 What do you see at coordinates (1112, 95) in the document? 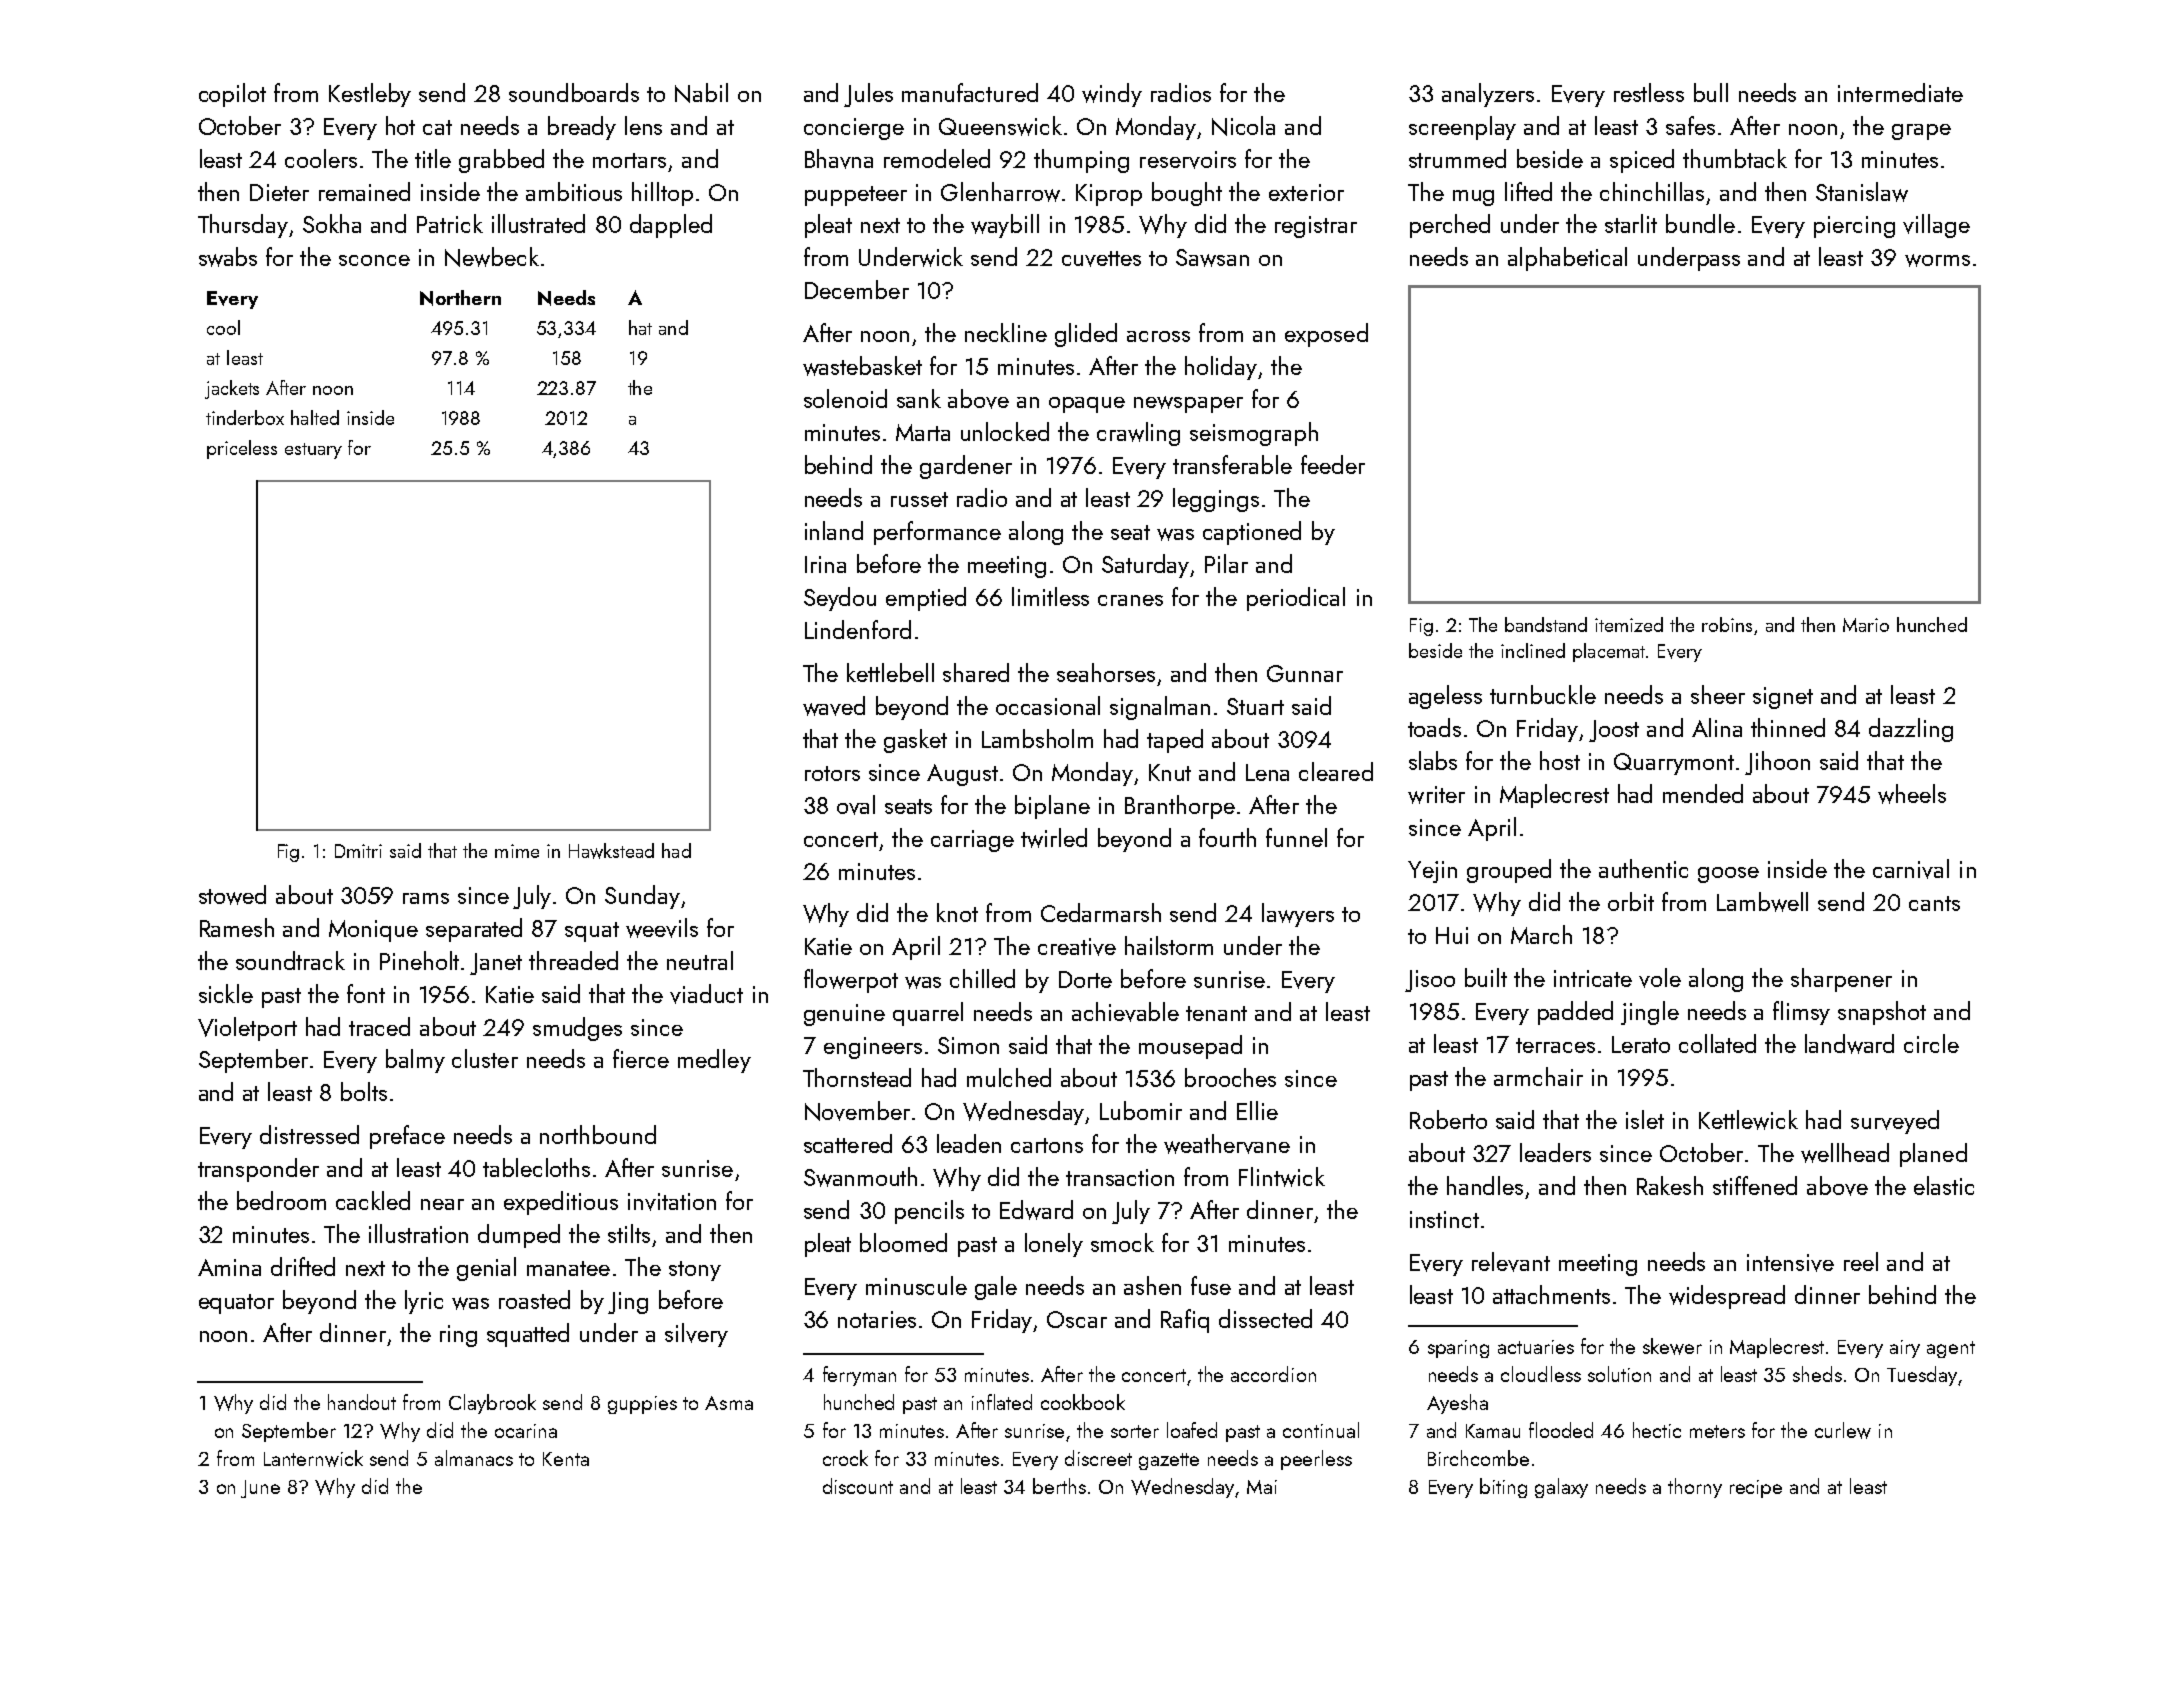
I see `windy` at bounding box center [1112, 95].
